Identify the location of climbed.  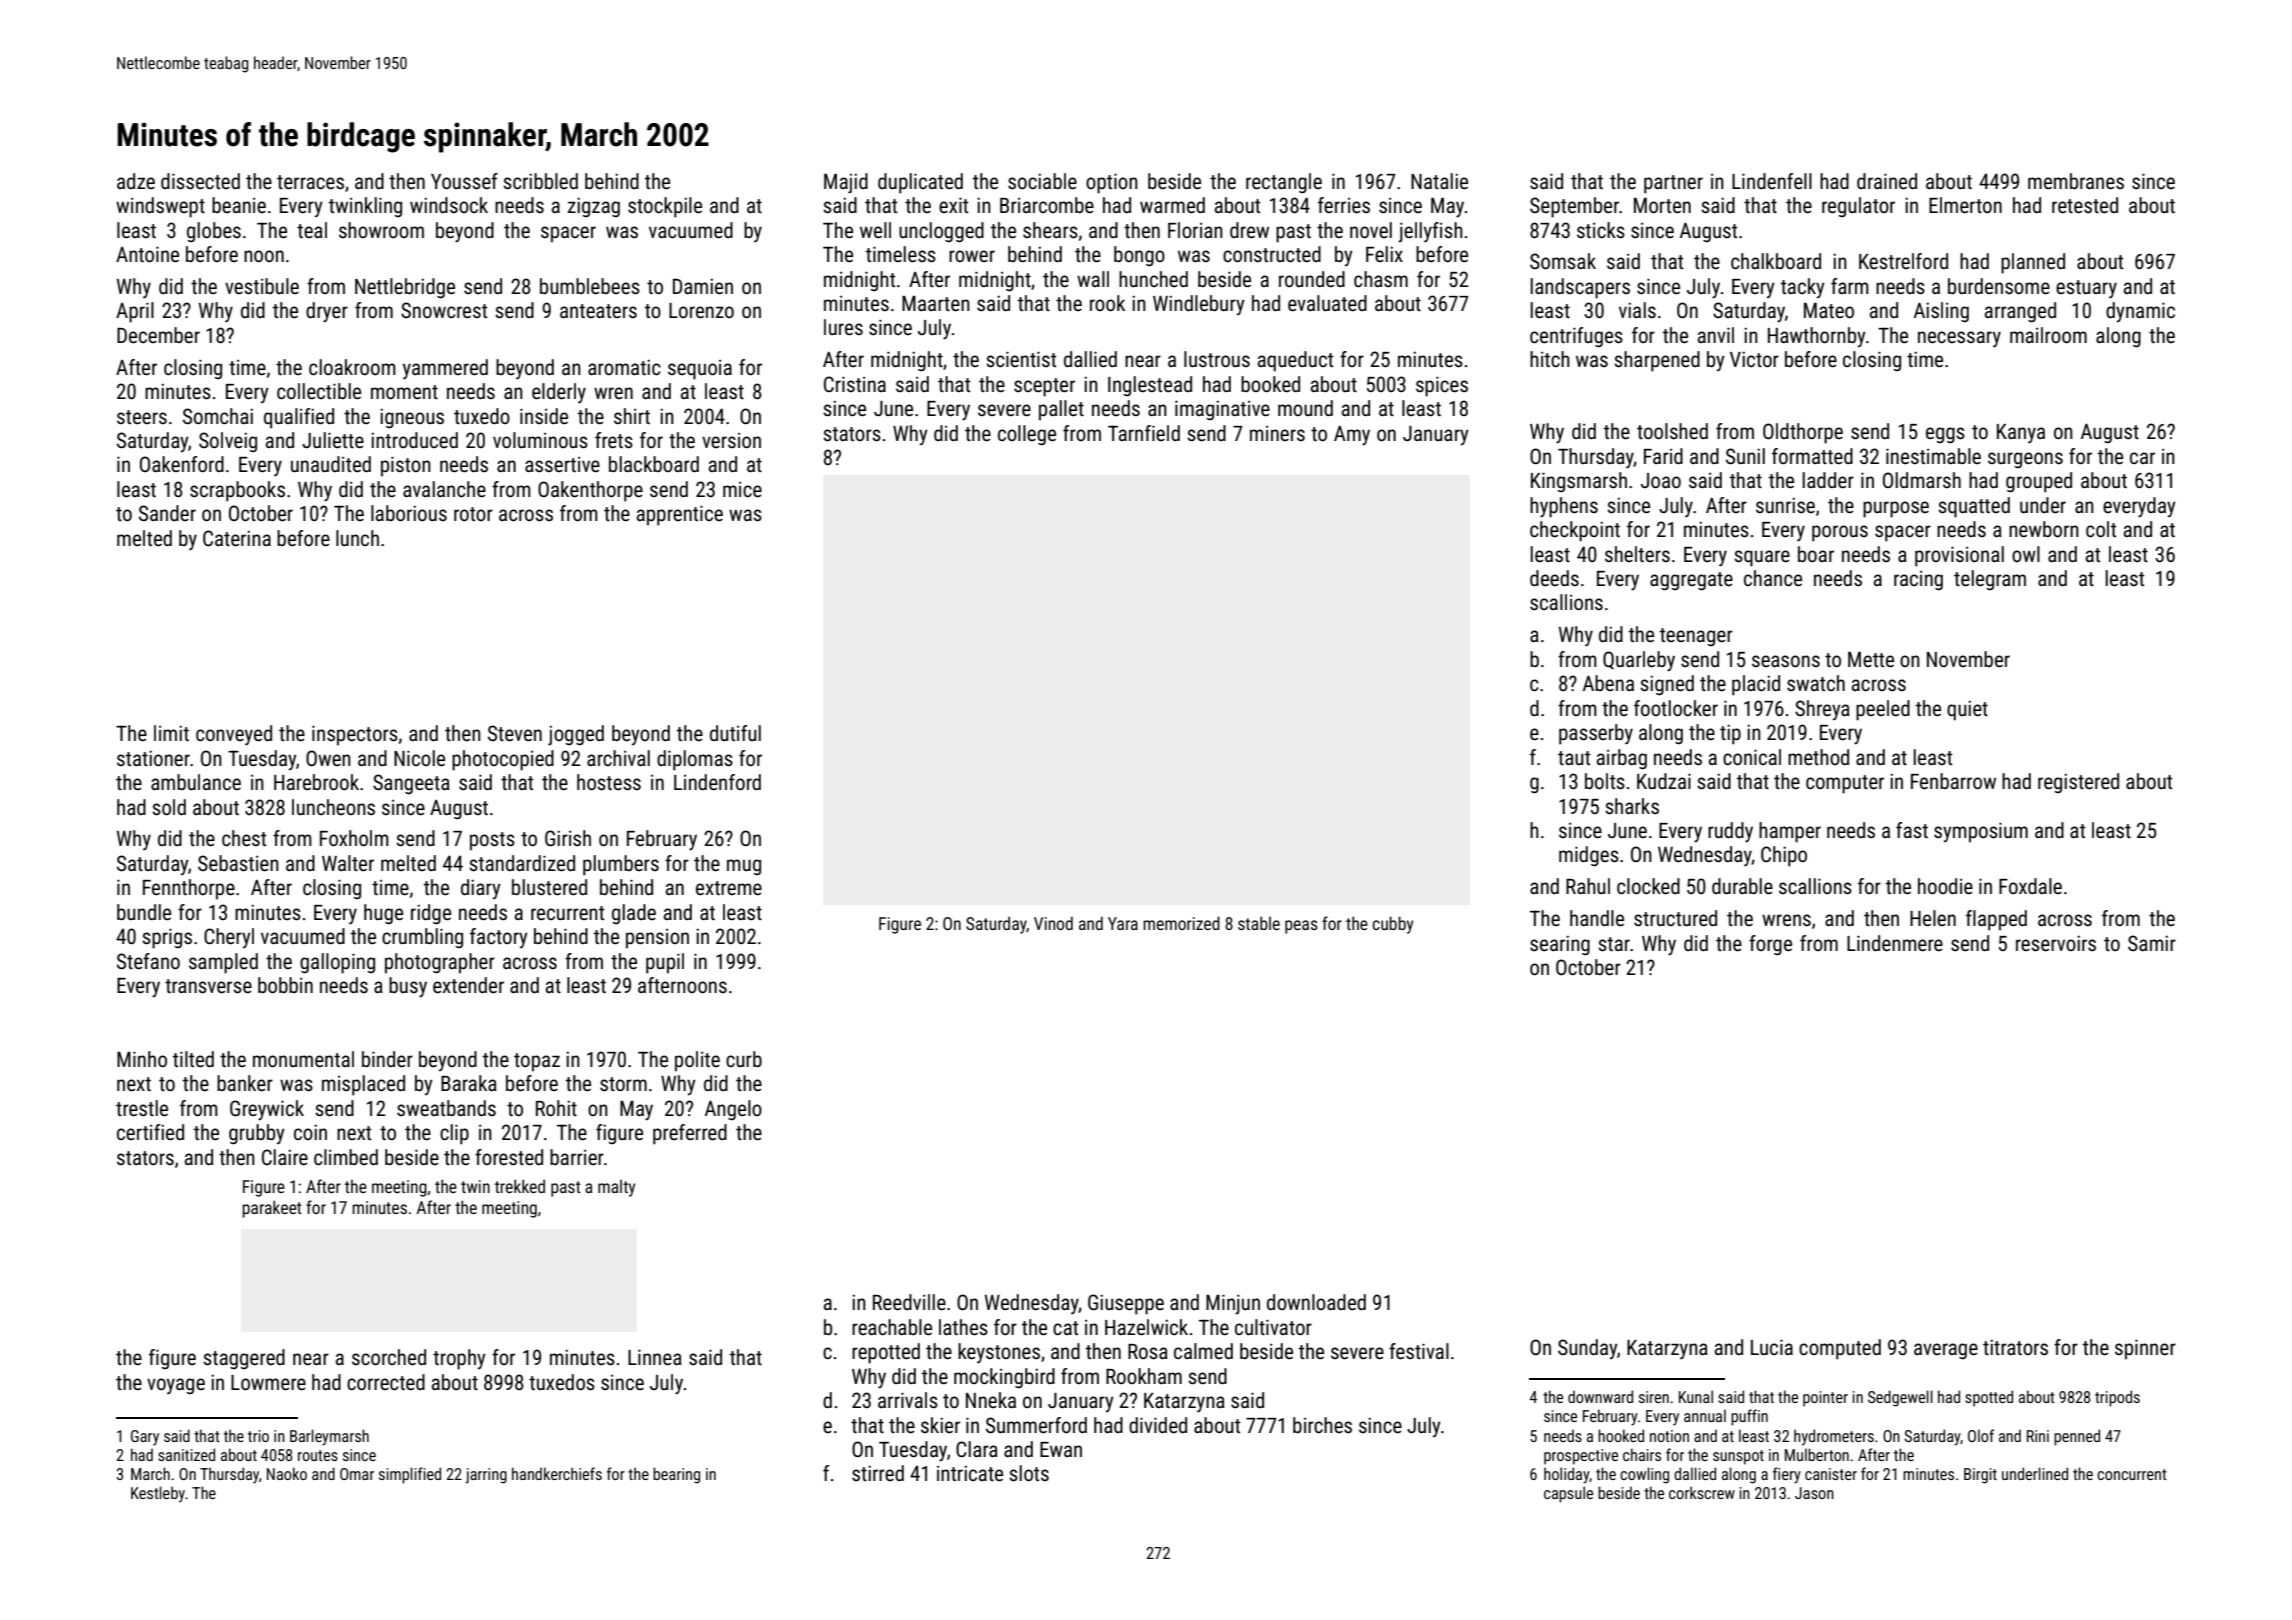
(346, 1157).
